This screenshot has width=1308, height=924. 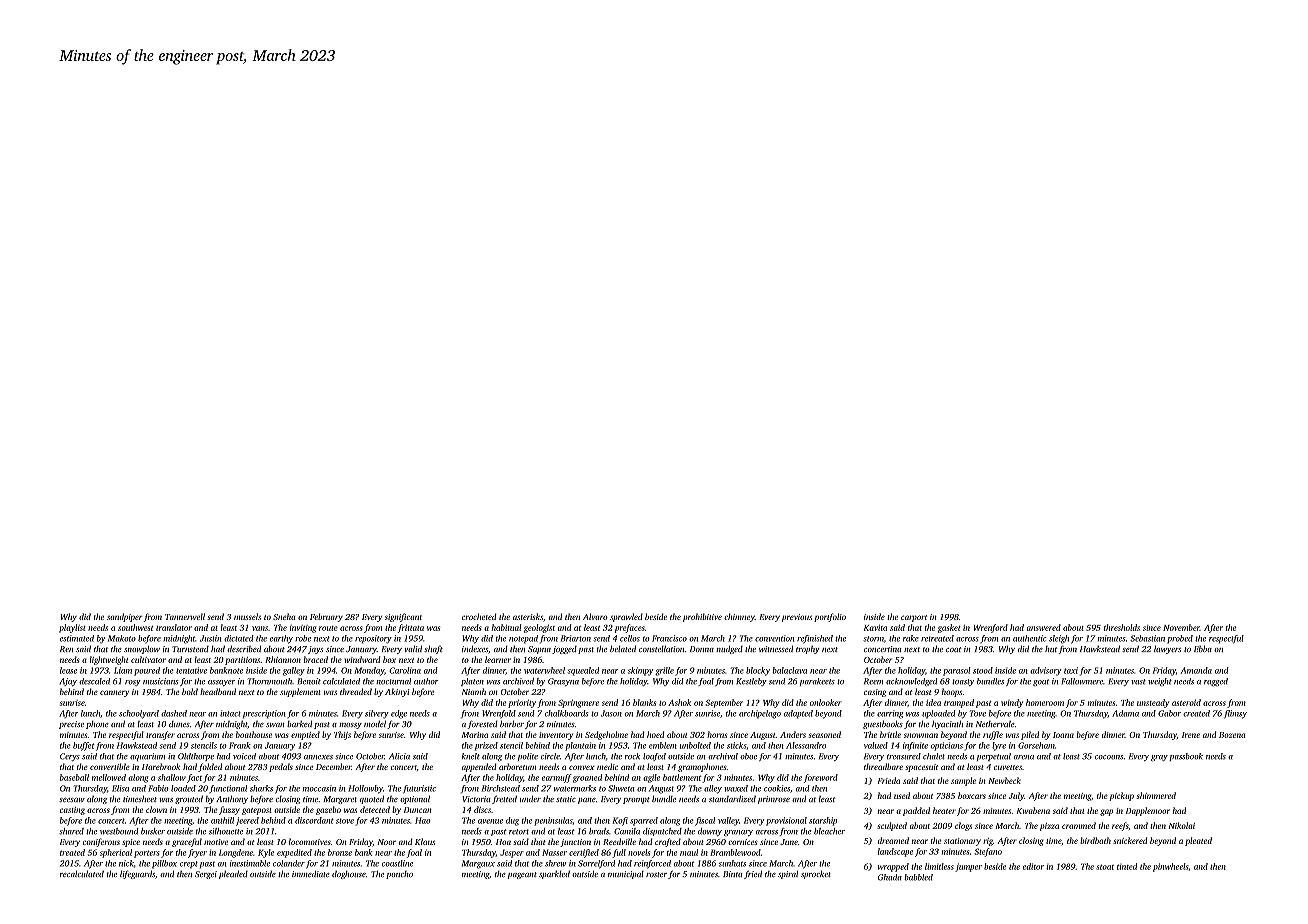 What do you see at coordinates (788, 874) in the screenshot?
I see `spiral` at bounding box center [788, 874].
